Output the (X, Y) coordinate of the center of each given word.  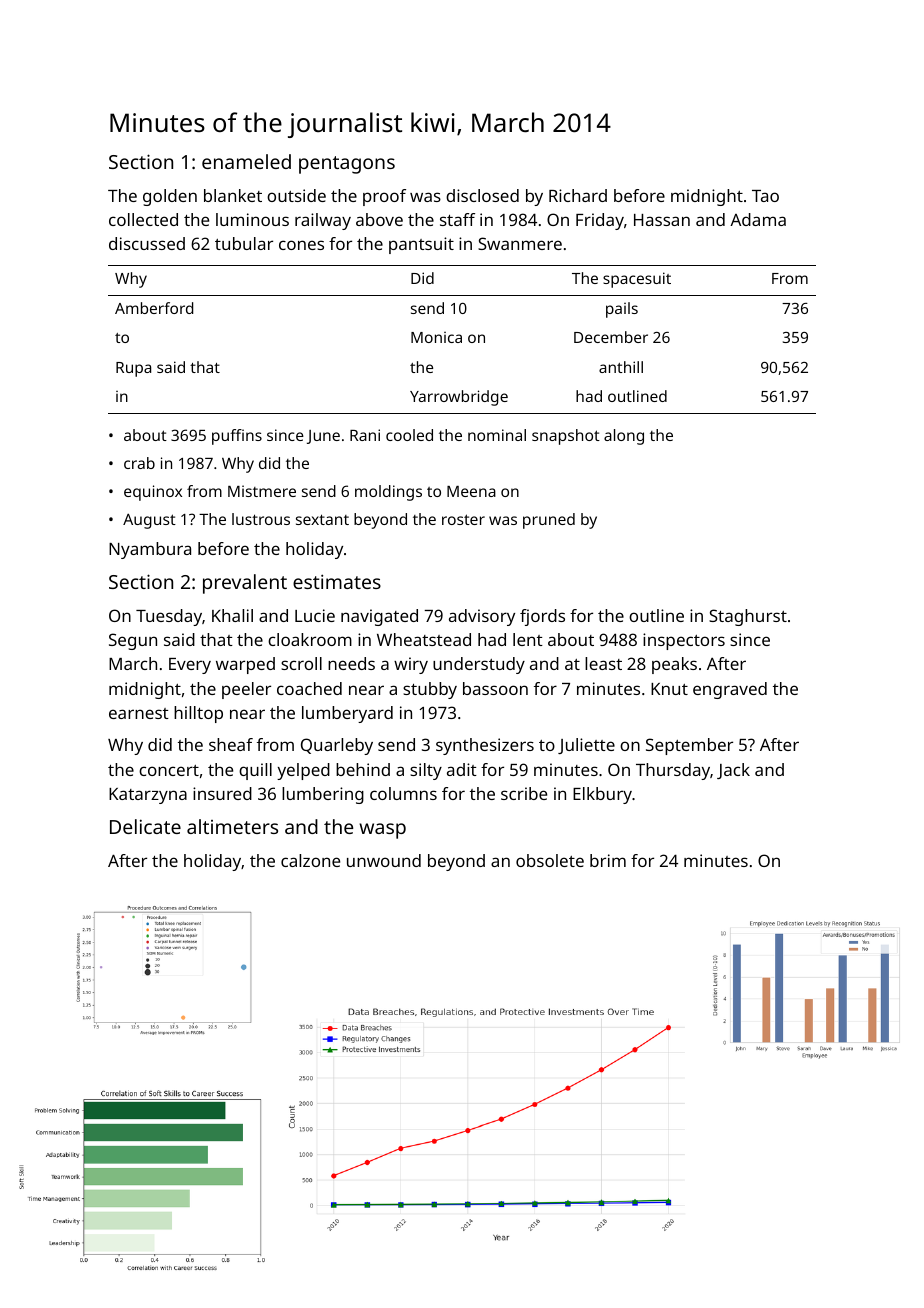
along (624, 437)
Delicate (145, 826)
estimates (337, 581)
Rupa (133, 369)
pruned (549, 521)
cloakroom (310, 639)
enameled (246, 161)
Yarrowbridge (459, 398)
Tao (765, 196)
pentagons (347, 165)
